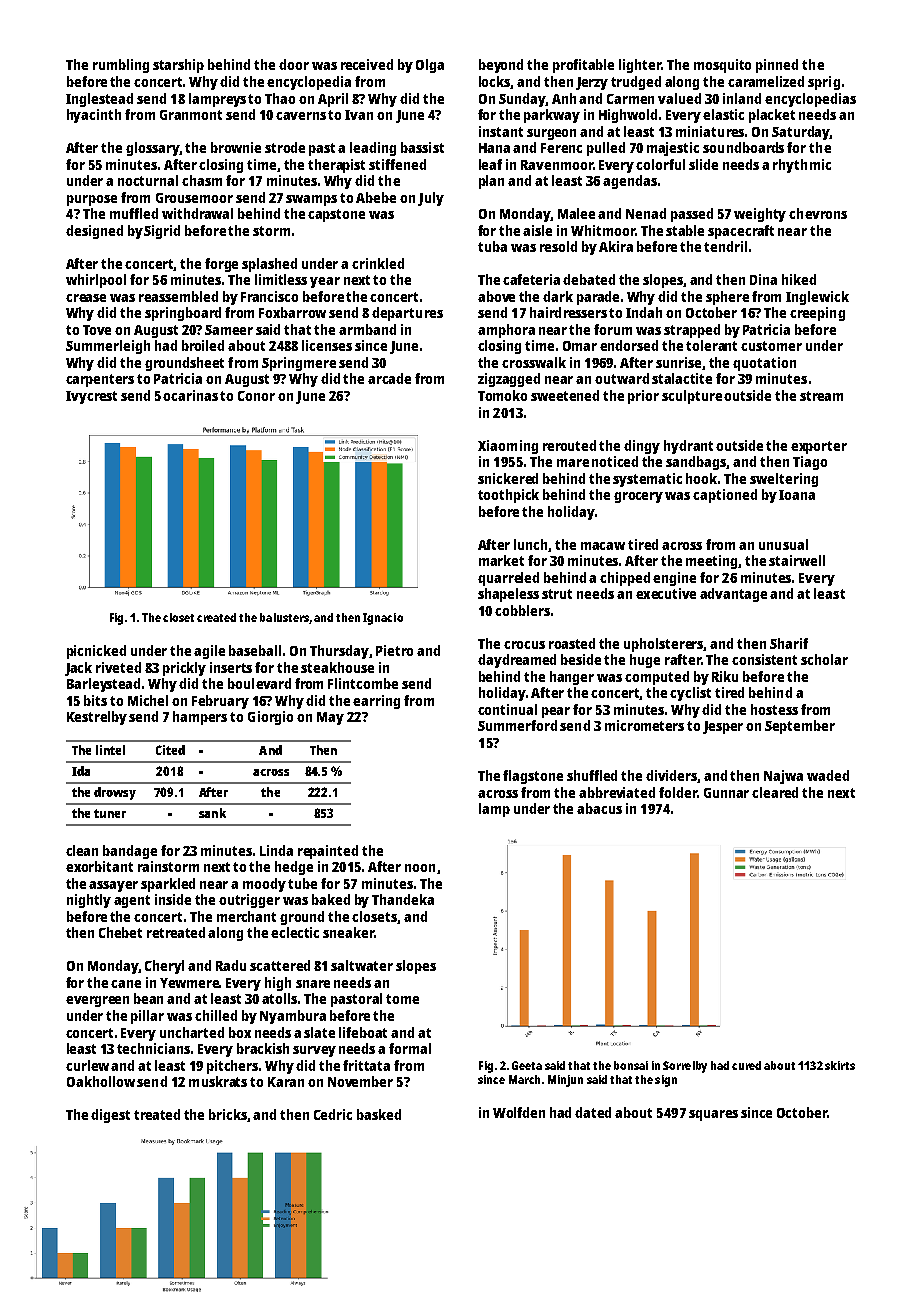  Describe the element at coordinates (712, 562) in the image. I see `meeting` at that location.
